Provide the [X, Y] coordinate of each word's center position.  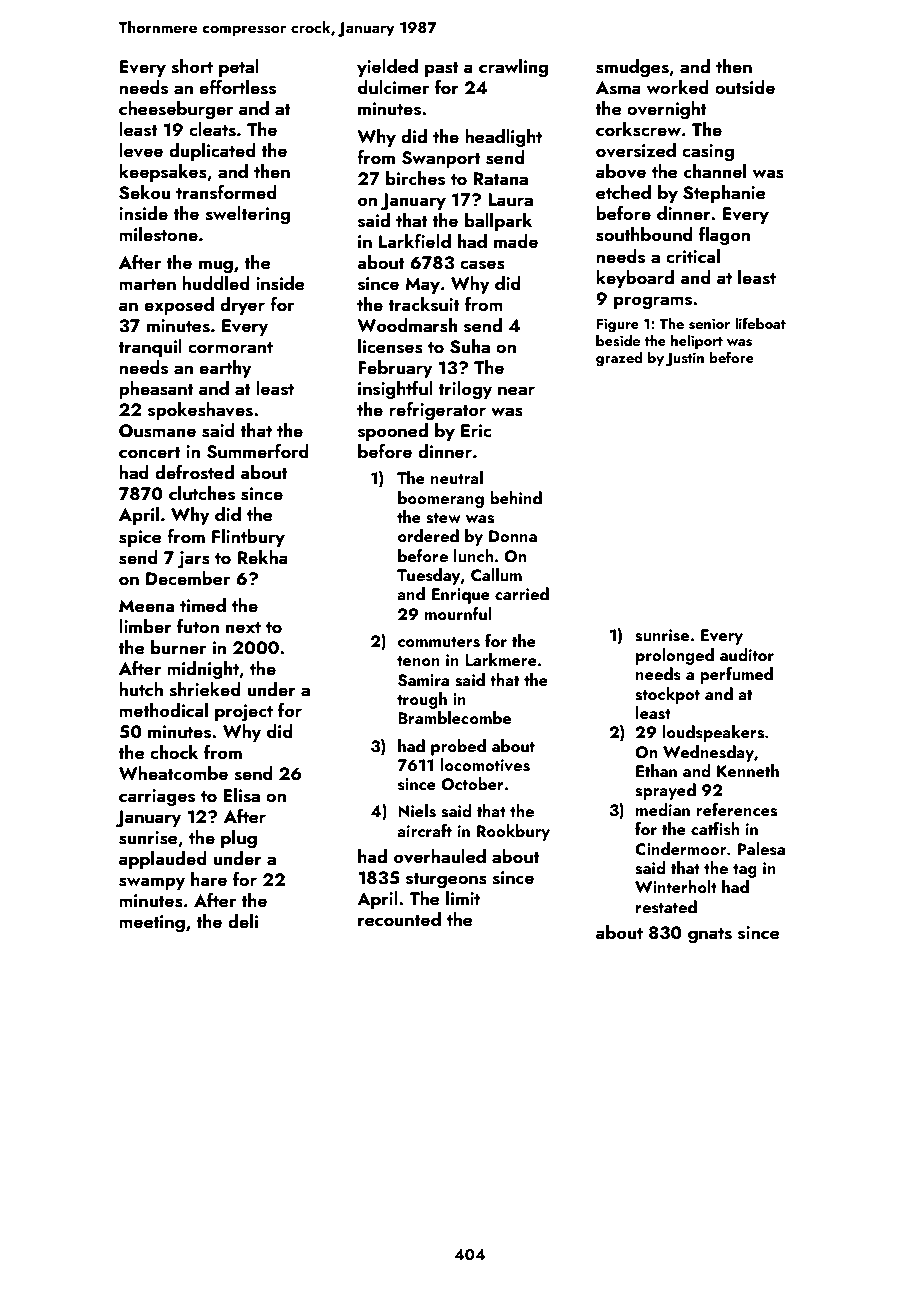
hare [209, 879]
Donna [513, 536]
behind [516, 497]
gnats [710, 936]
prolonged [675, 656]
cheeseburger [176, 110]
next [243, 627]
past [442, 69]
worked [678, 87]
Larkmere [501, 659]
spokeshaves [200, 411]
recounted [399, 919]
